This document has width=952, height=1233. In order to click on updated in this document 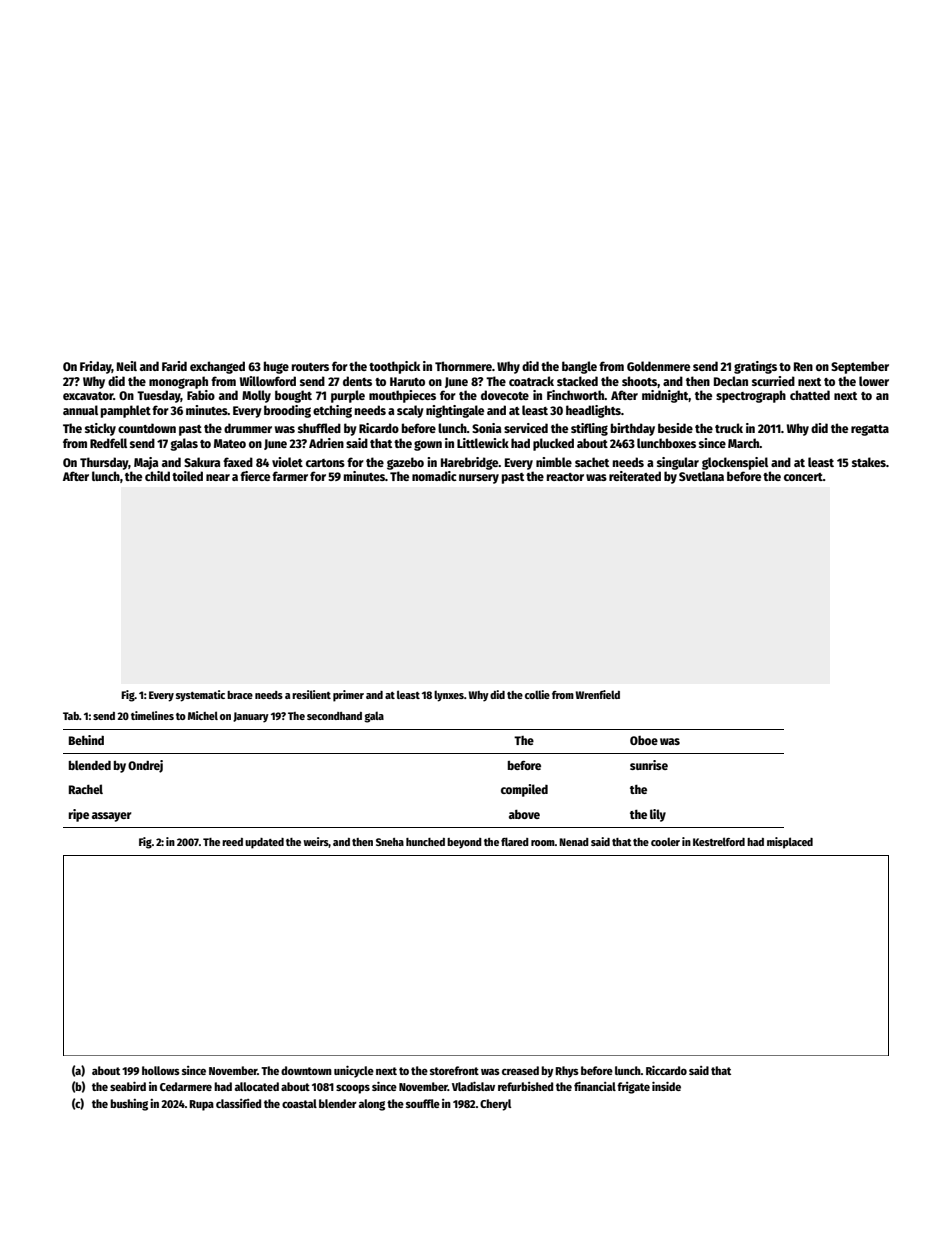, I will do `click(264, 843)`.
